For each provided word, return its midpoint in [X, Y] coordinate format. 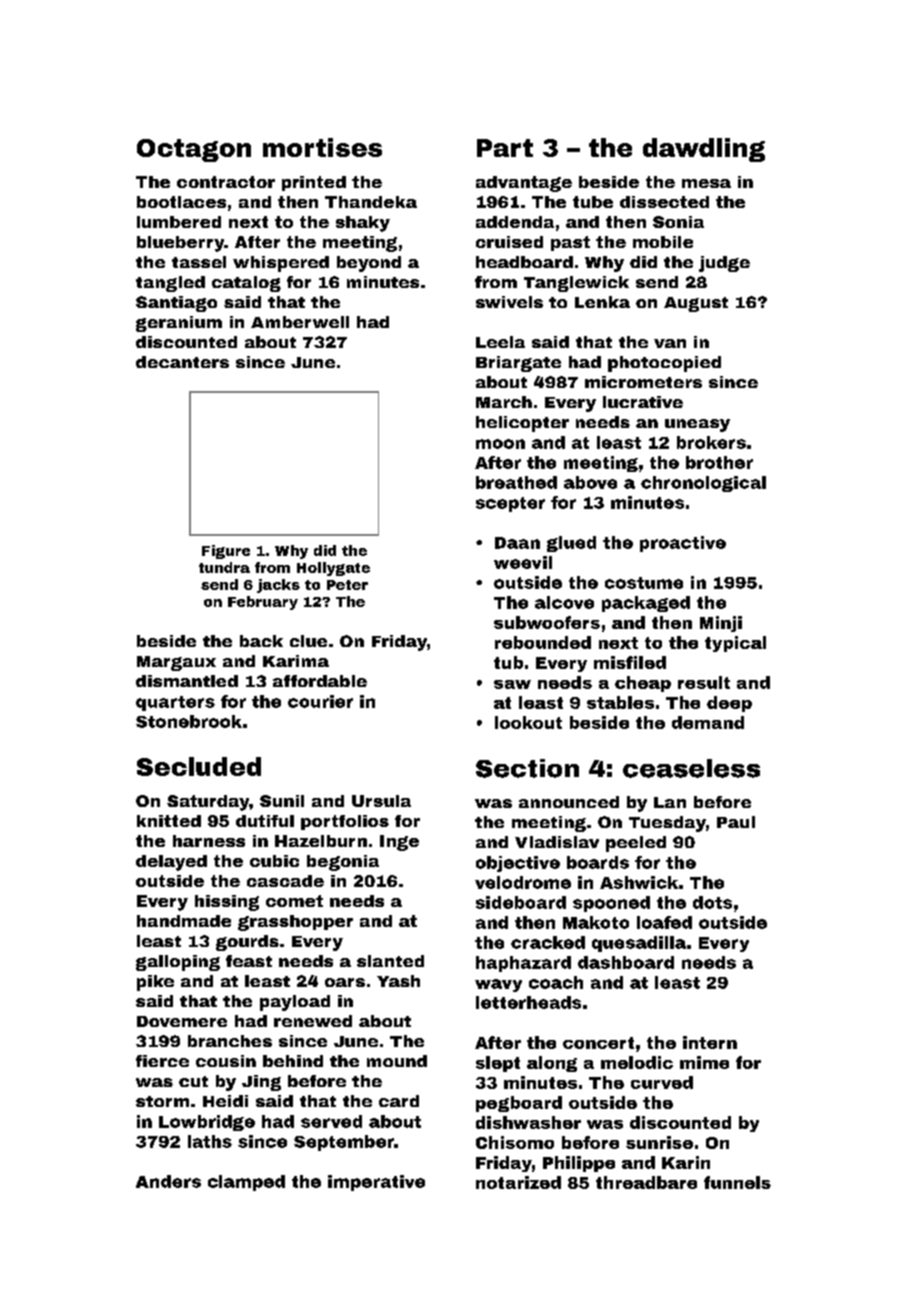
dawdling [704, 150]
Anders [168, 1181]
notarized [518, 1182]
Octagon [194, 150]
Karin [686, 1162]
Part [505, 148]
